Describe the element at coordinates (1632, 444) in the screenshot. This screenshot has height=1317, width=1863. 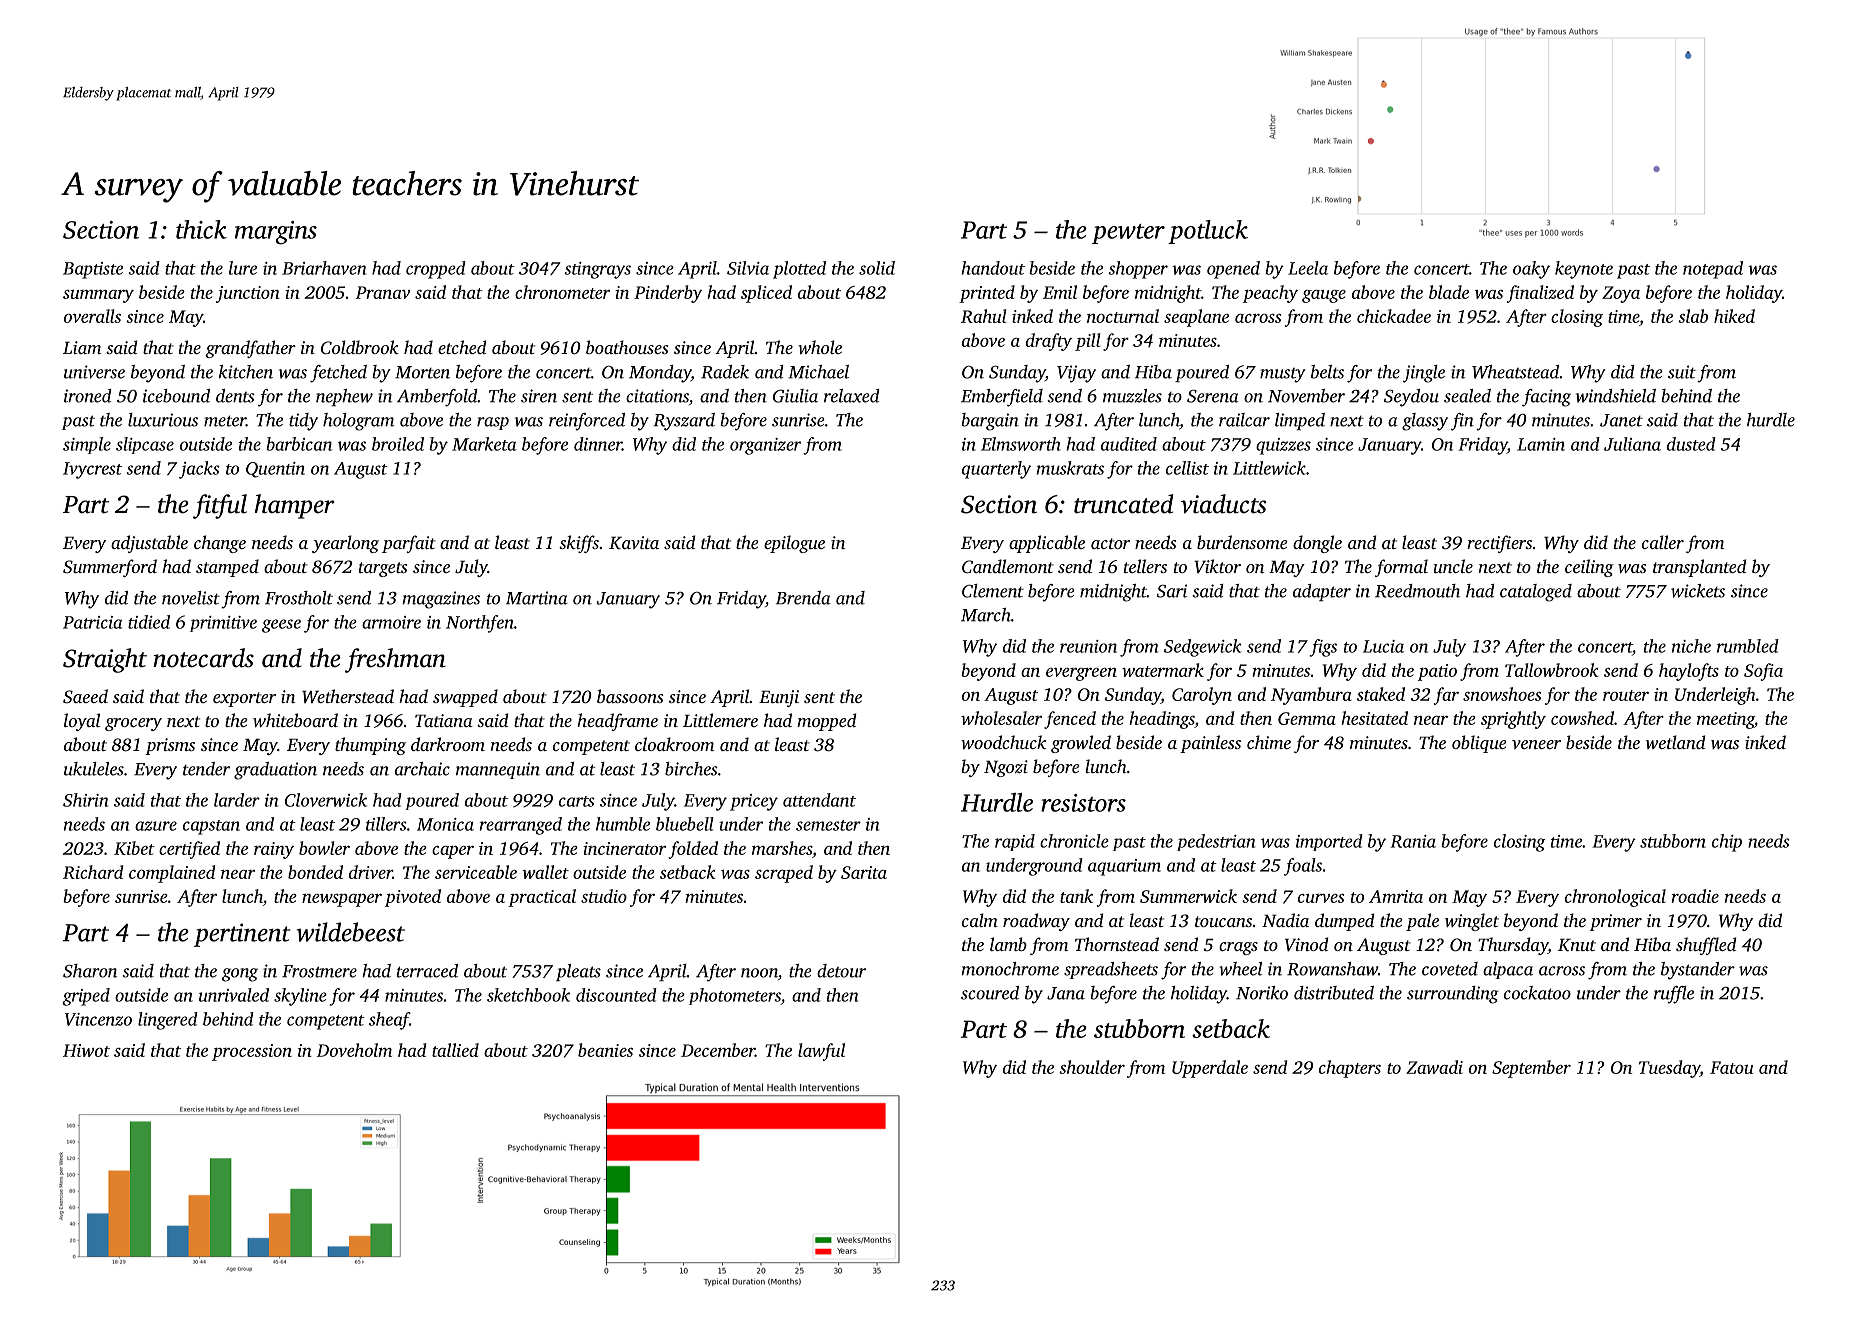
I see `Juliana` at that location.
